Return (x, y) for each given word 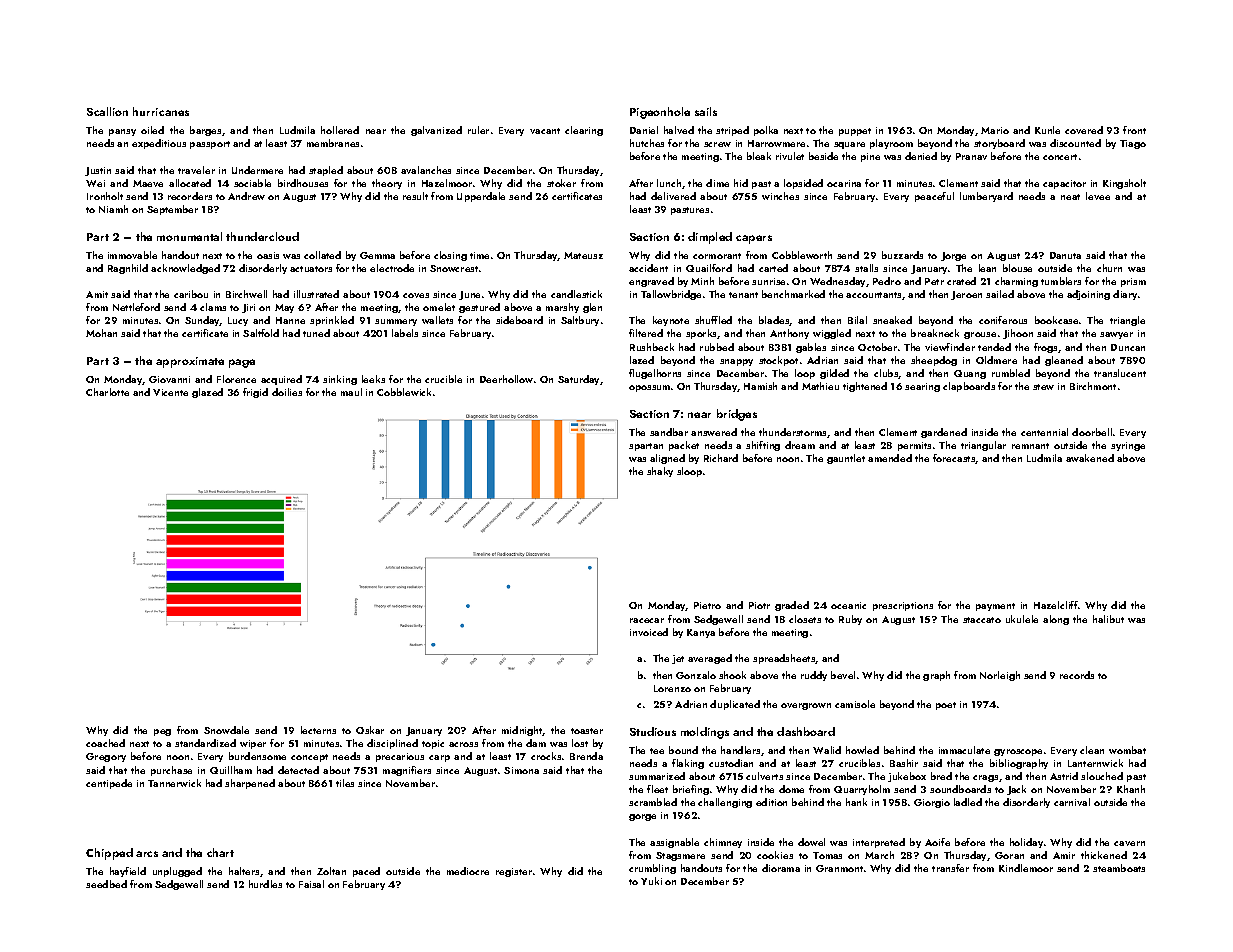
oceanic (848, 605)
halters (244, 871)
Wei (95, 183)
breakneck (935, 333)
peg (162, 732)
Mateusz (583, 255)
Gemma (377, 255)
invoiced (649, 632)
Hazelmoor (447, 183)
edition (771, 802)
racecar (647, 620)
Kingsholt (1124, 184)
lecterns (318, 730)
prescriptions (903, 606)
